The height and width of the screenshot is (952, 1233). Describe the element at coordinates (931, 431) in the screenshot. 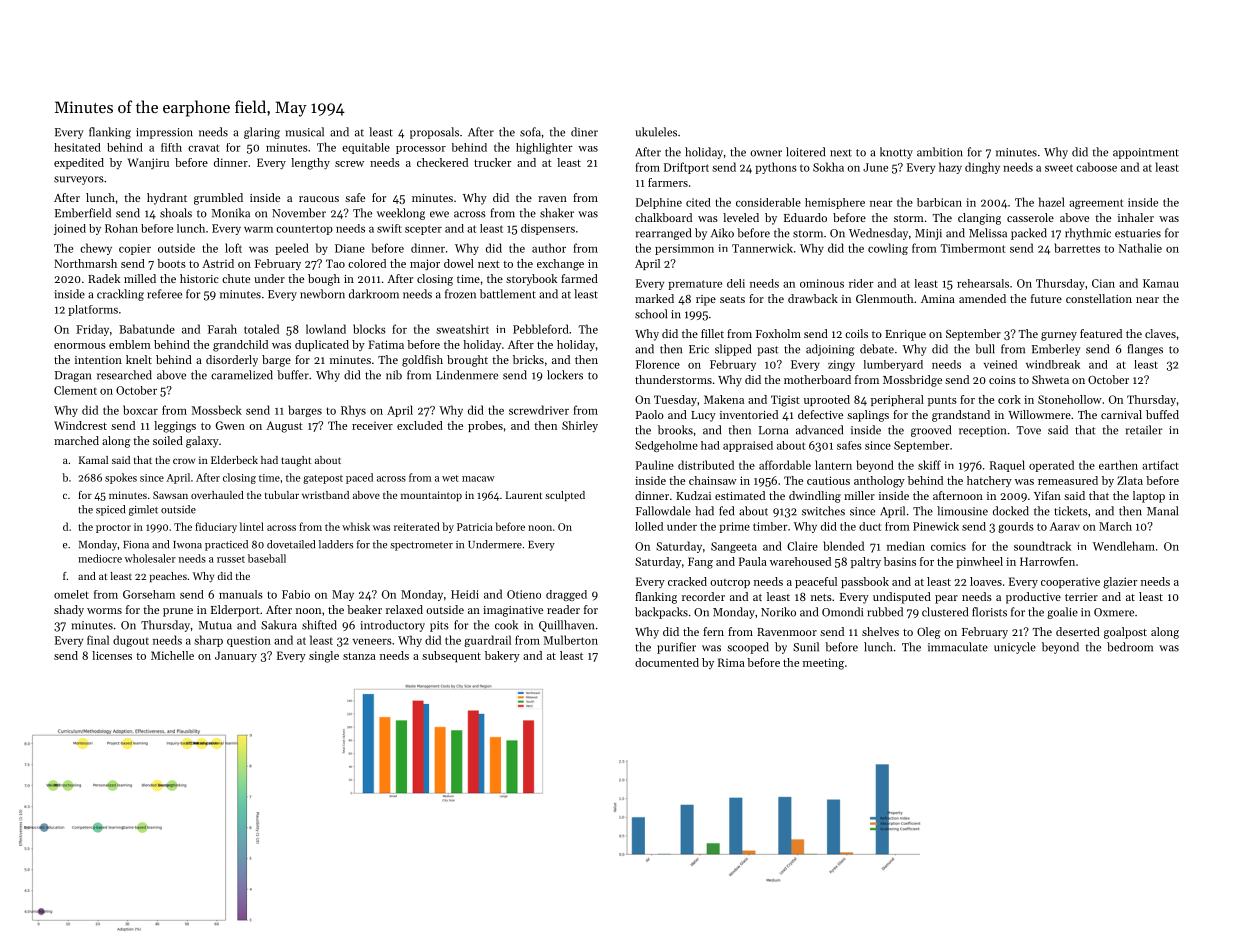

I see `grooved` at that location.
